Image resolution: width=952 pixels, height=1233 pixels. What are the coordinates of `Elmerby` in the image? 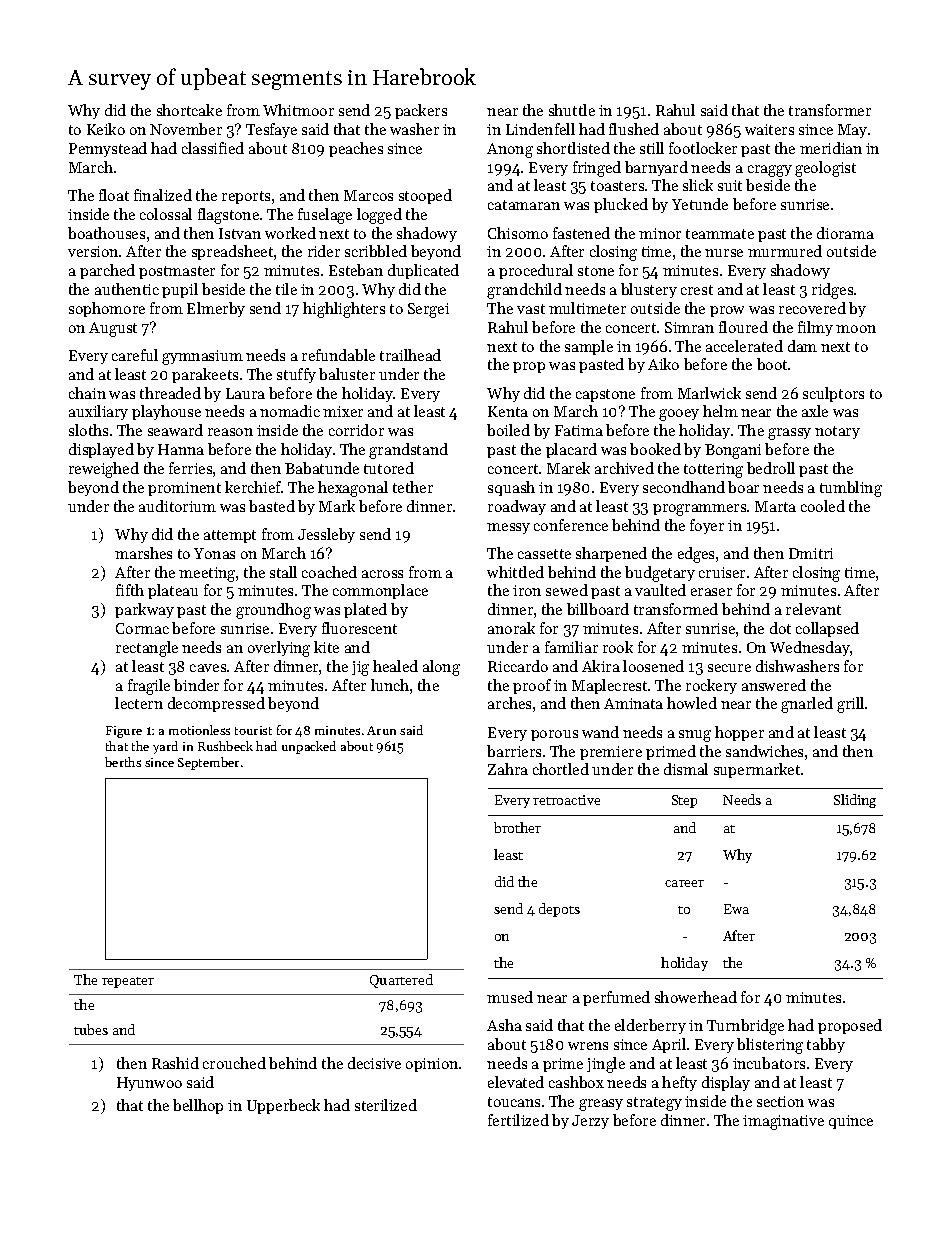 It's located at (216, 309).
